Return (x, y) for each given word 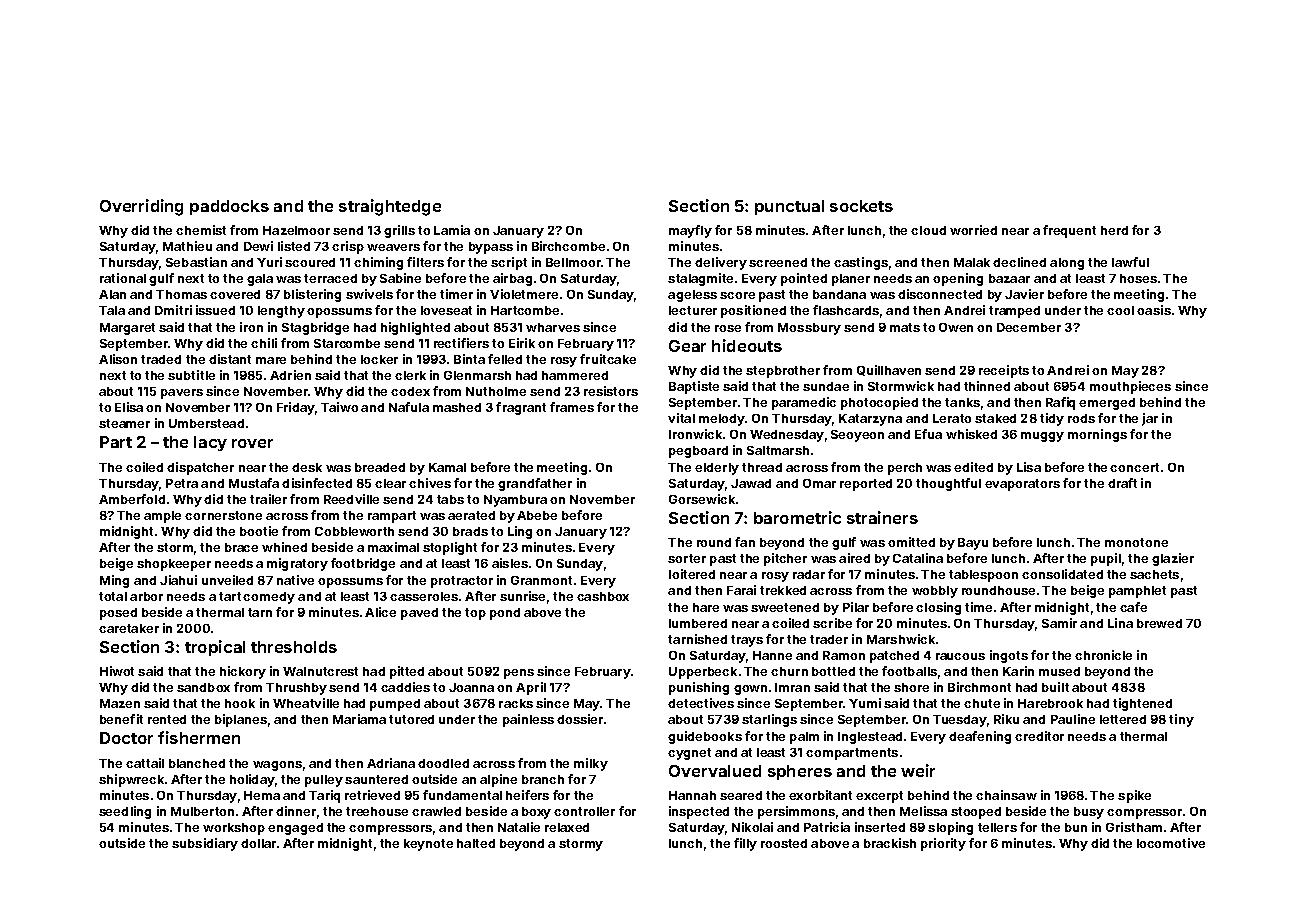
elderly (717, 469)
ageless (692, 296)
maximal (393, 547)
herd (1114, 230)
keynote (428, 845)
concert (1134, 467)
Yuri (269, 262)
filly (745, 844)
